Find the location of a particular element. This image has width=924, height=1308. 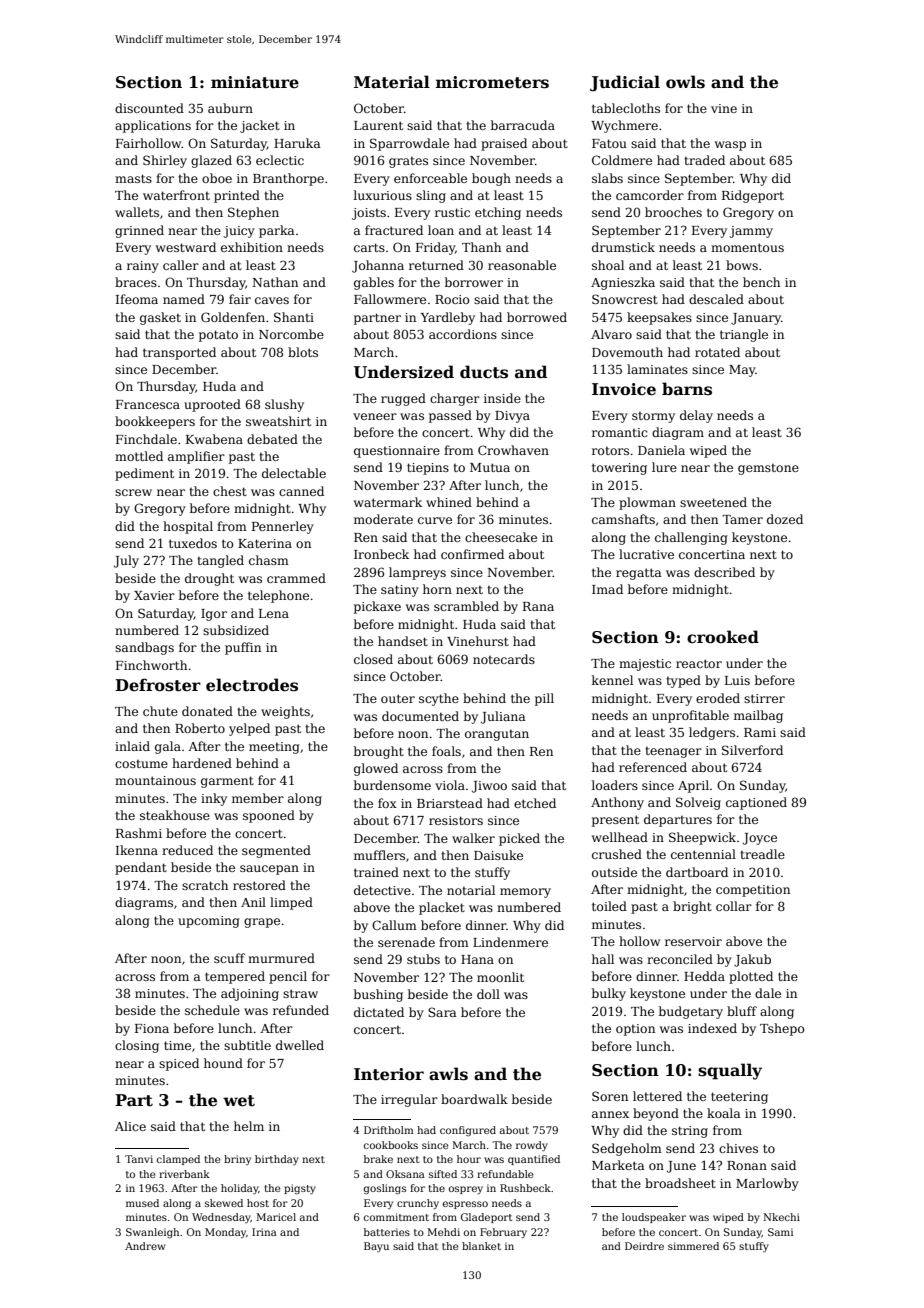

discounted is located at coordinates (149, 108).
